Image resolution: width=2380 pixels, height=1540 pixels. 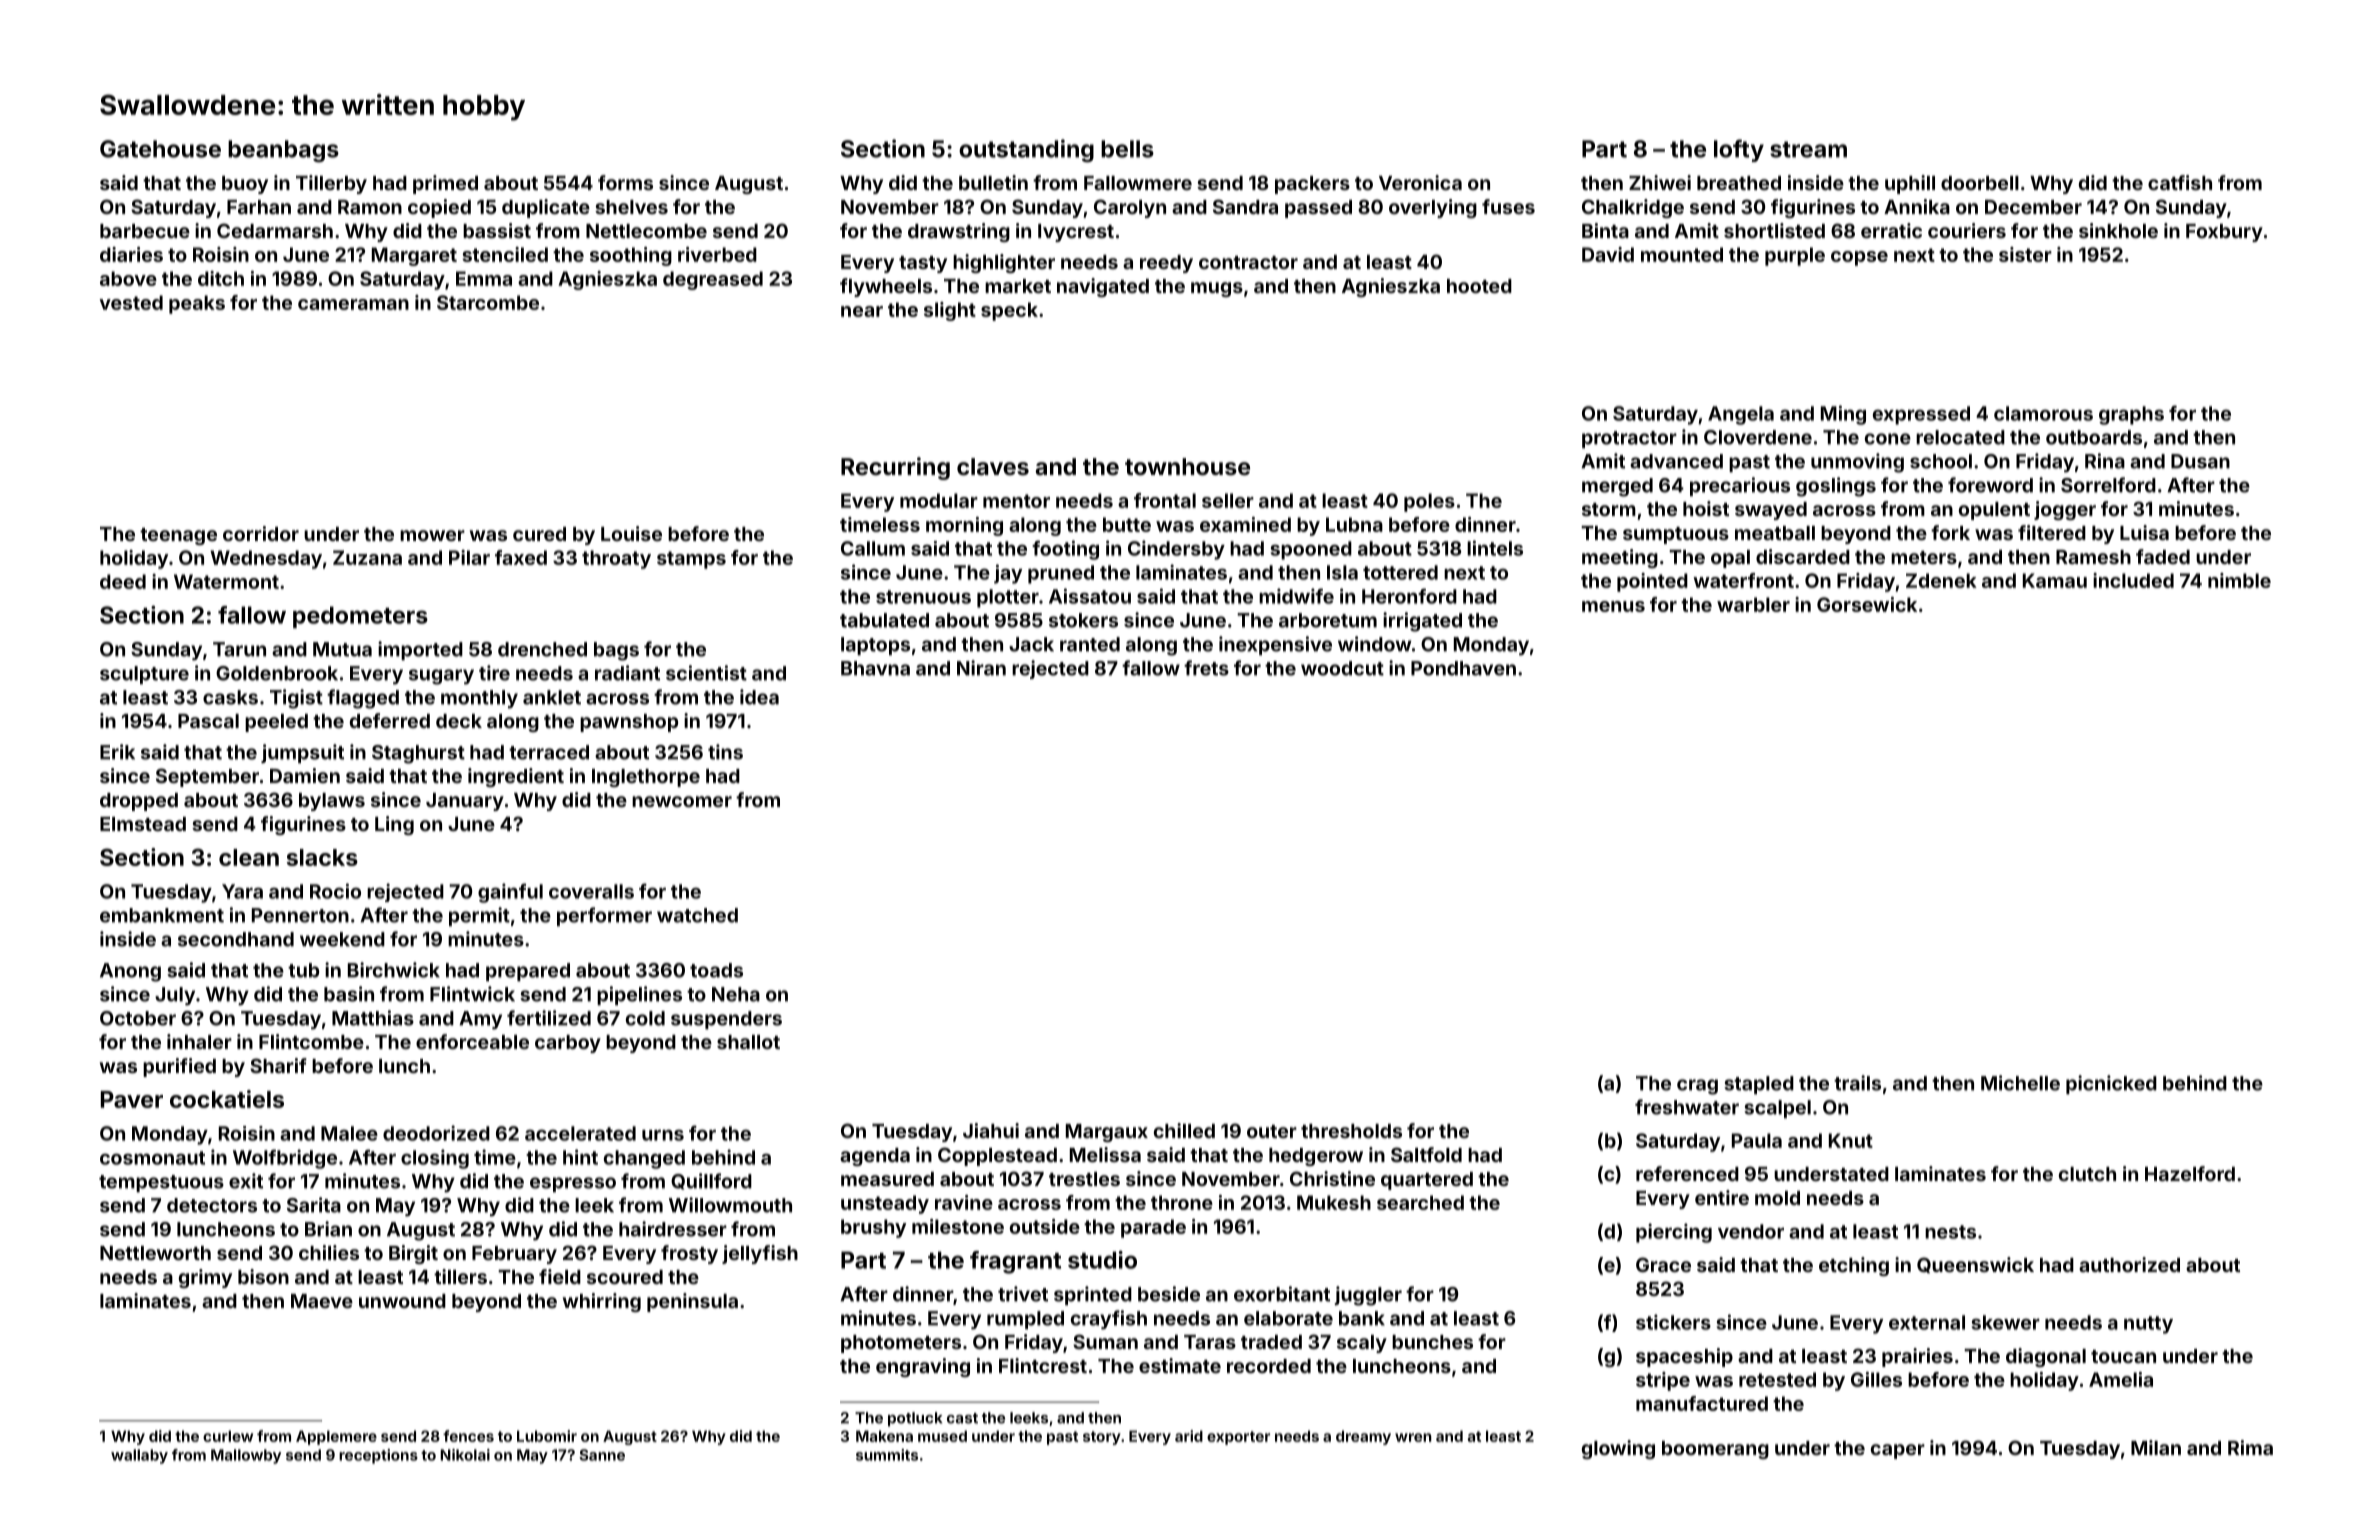 I want to click on Gorsewick, so click(x=1867, y=604).
